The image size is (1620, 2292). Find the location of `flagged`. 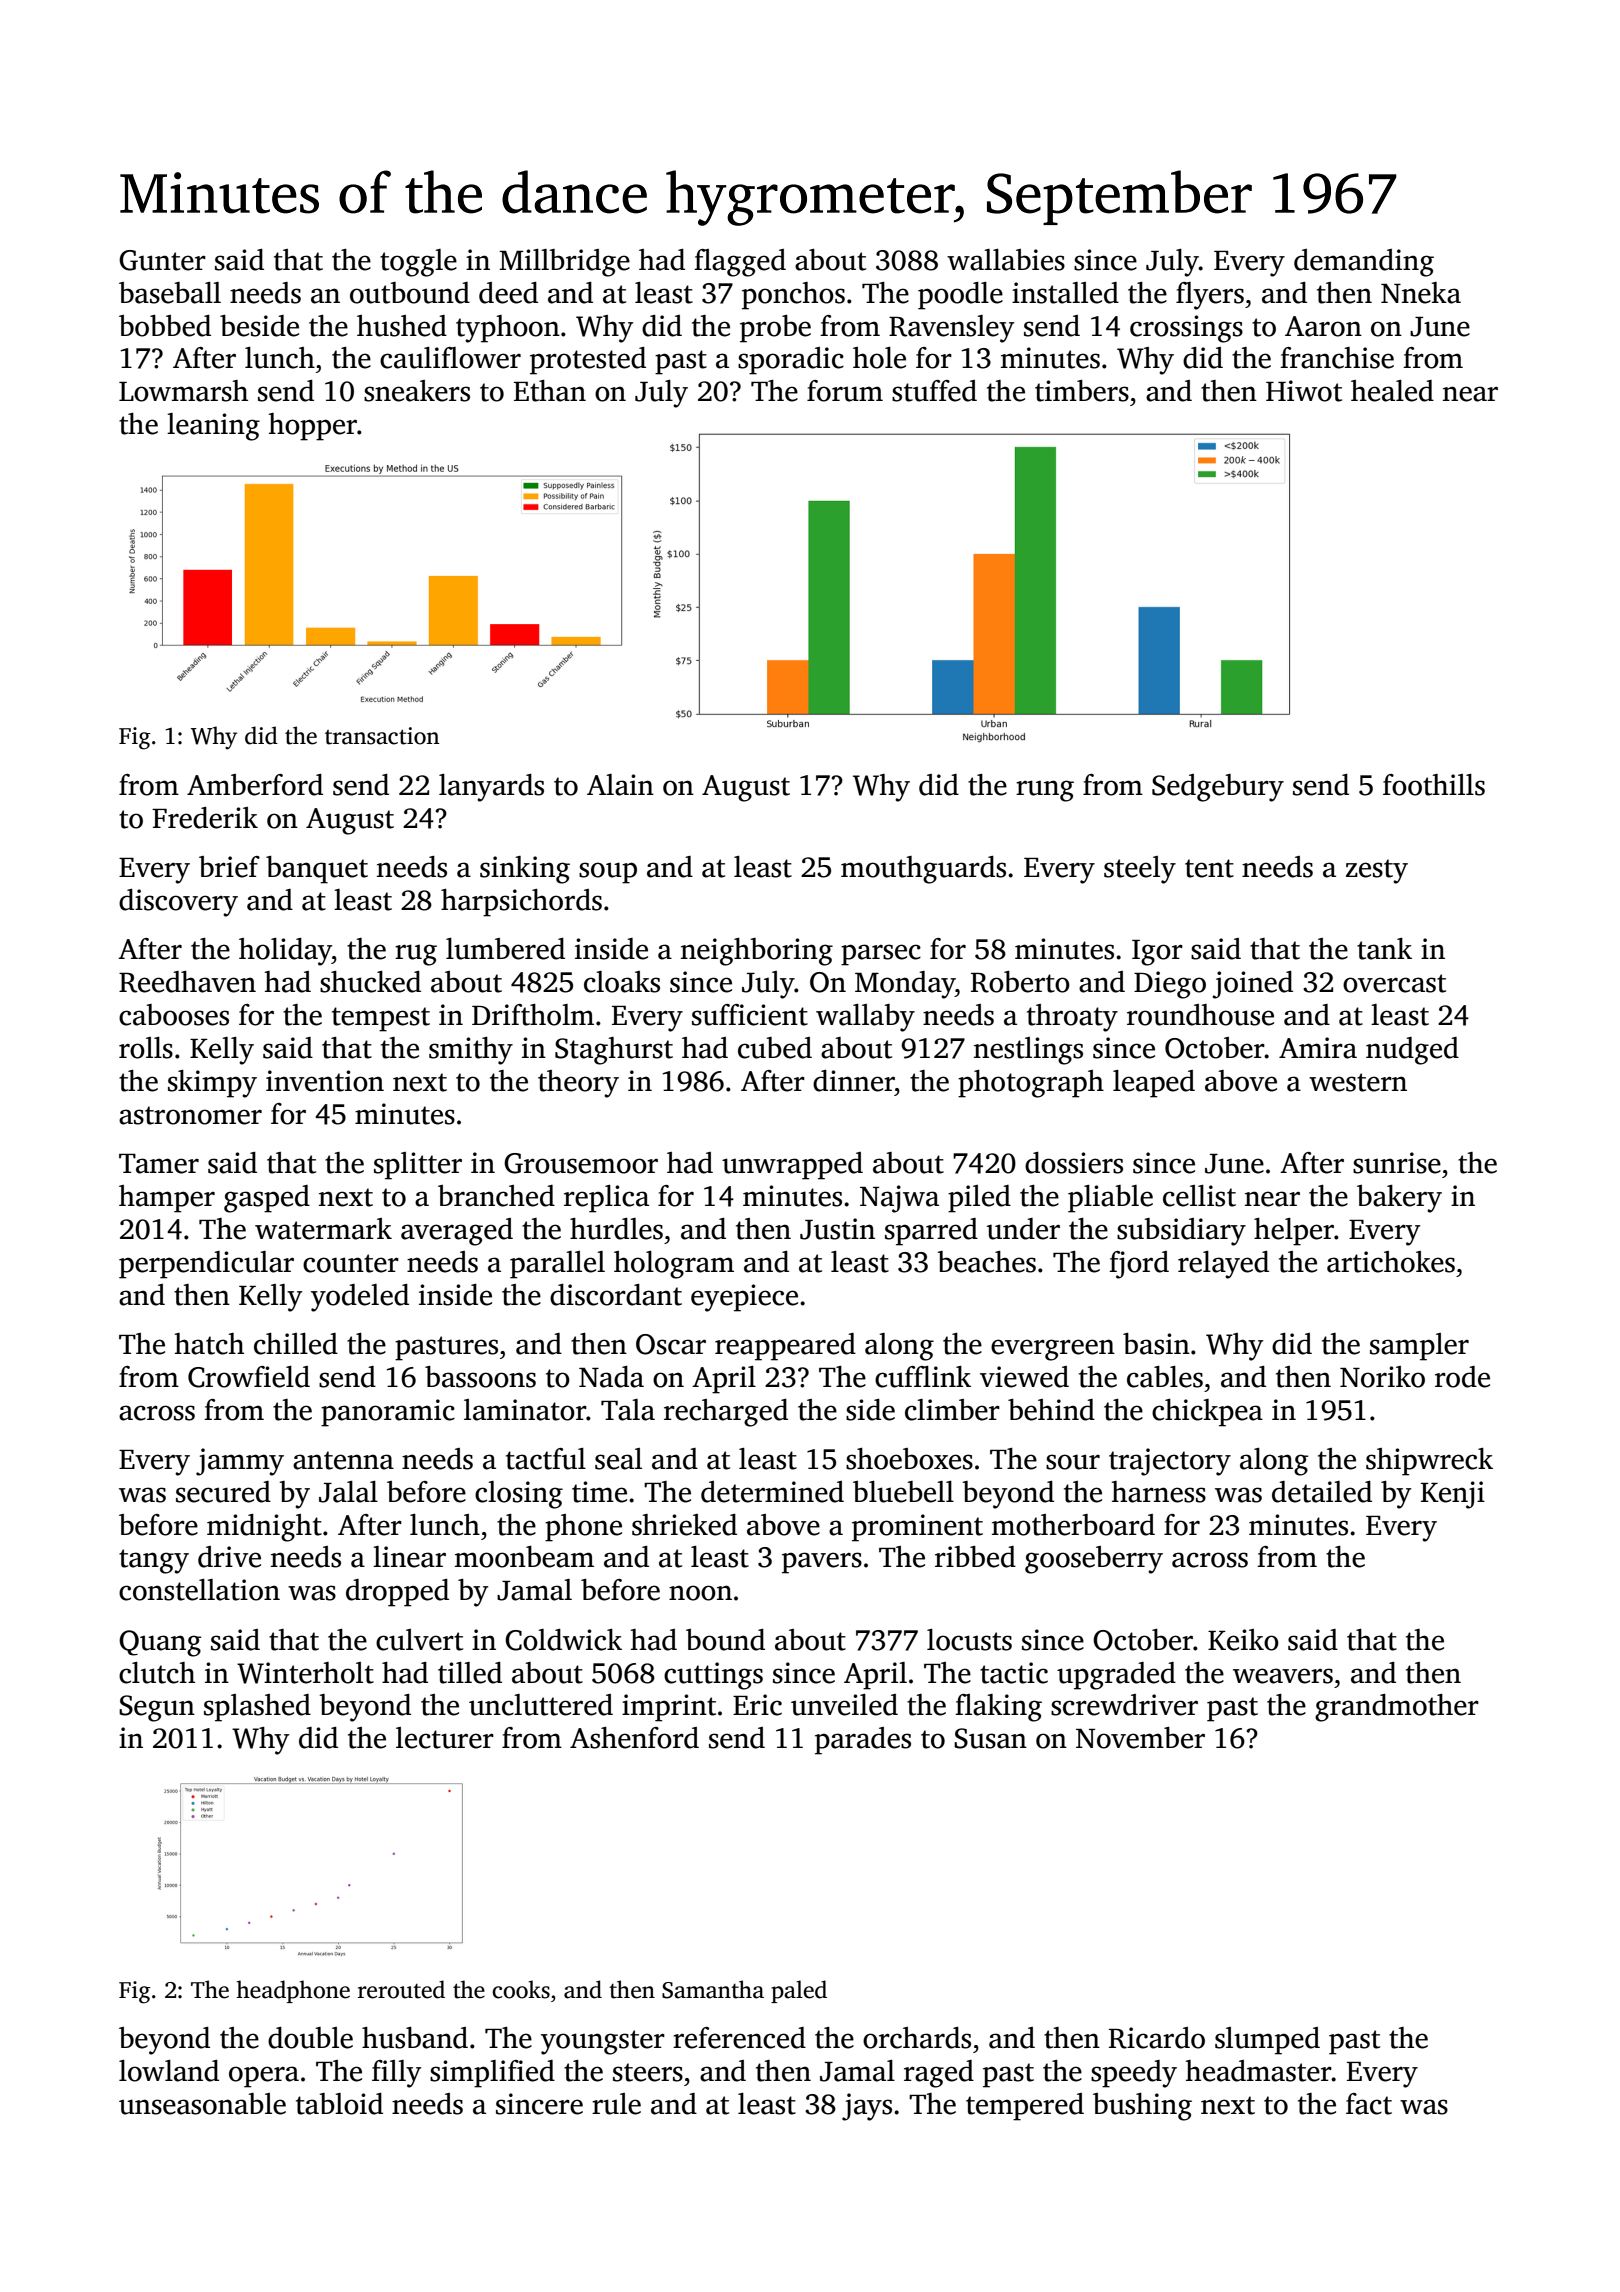

flagged is located at coordinates (740, 263).
